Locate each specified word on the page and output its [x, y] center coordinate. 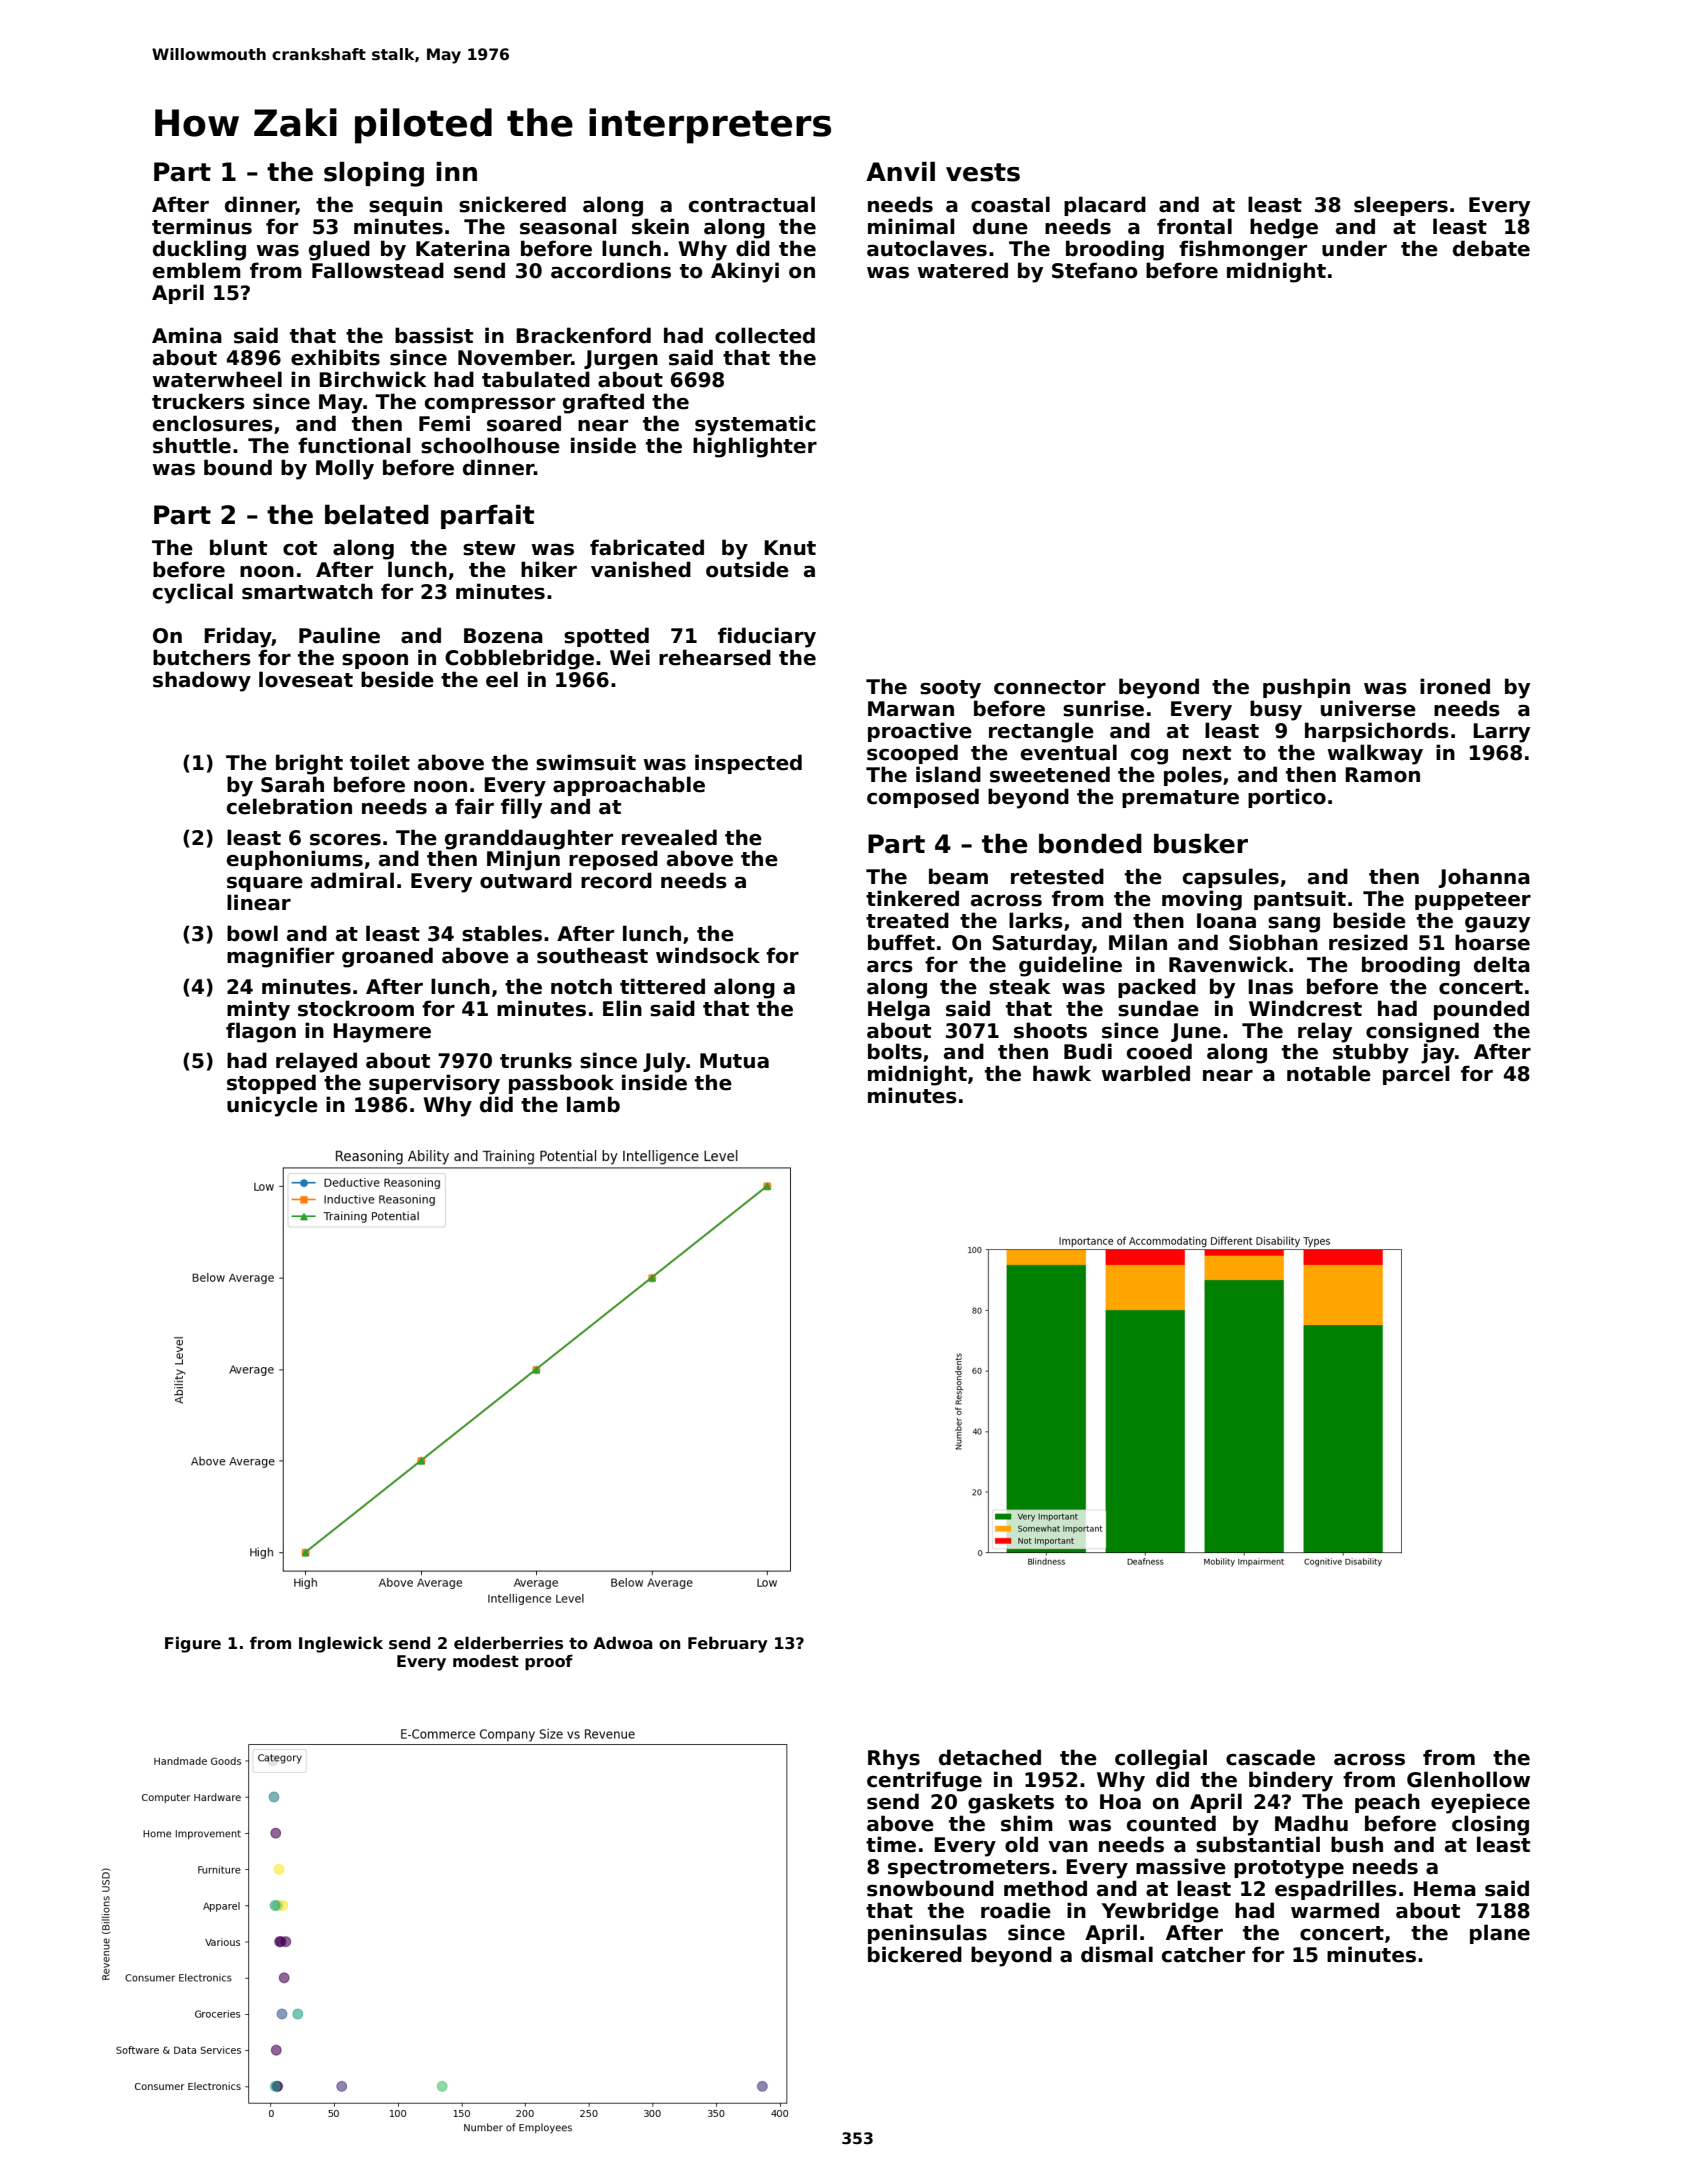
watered [963, 270]
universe [1368, 708]
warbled [1146, 1073]
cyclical [193, 593]
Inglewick [341, 1645]
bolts [895, 1051]
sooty [950, 689]
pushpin [1306, 688]
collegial [1161, 1759]
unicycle [272, 1106]
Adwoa [623, 1643]
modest [486, 1661]
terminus [202, 226]
